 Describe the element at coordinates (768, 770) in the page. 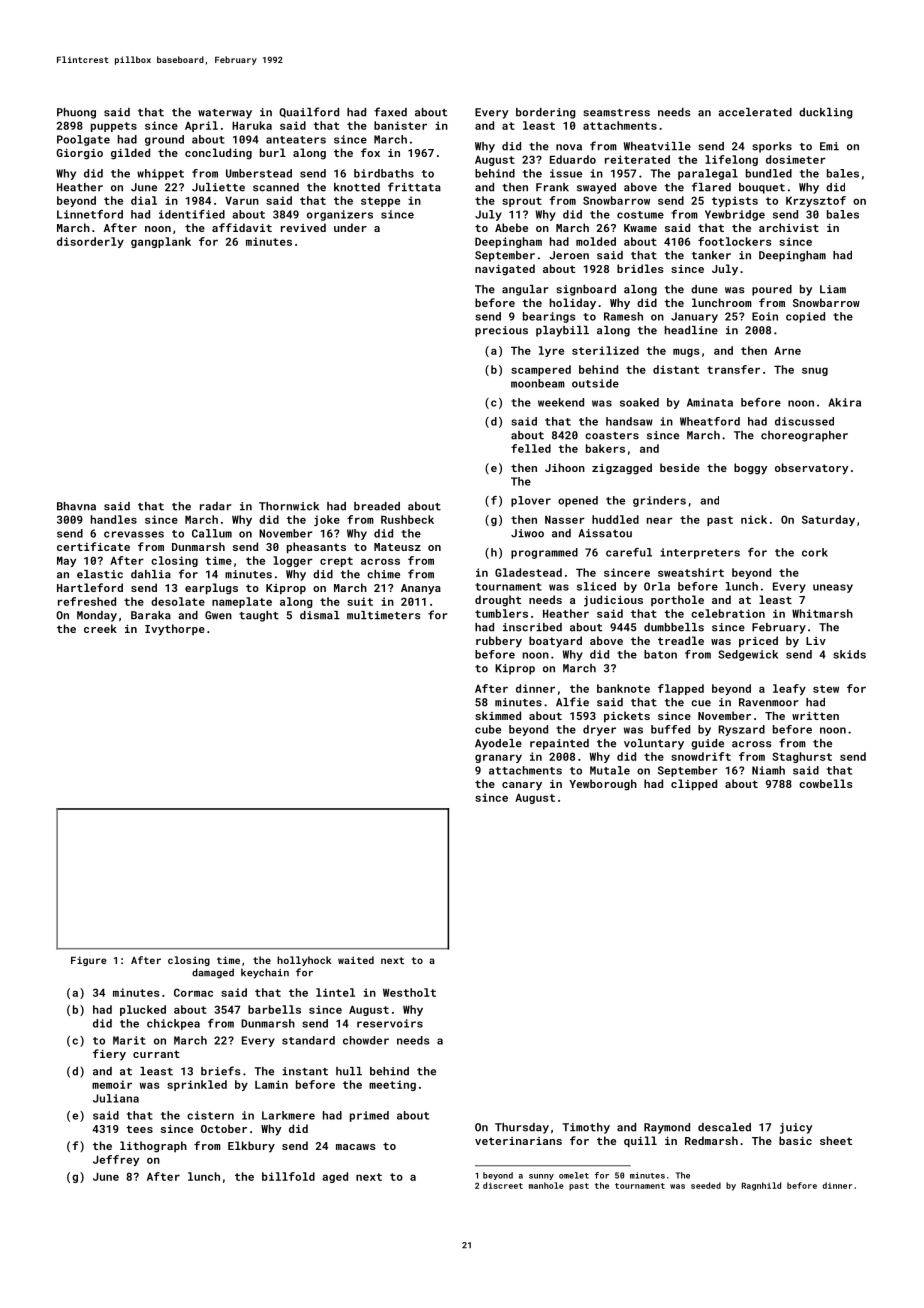

I see `Niamh` at that location.
